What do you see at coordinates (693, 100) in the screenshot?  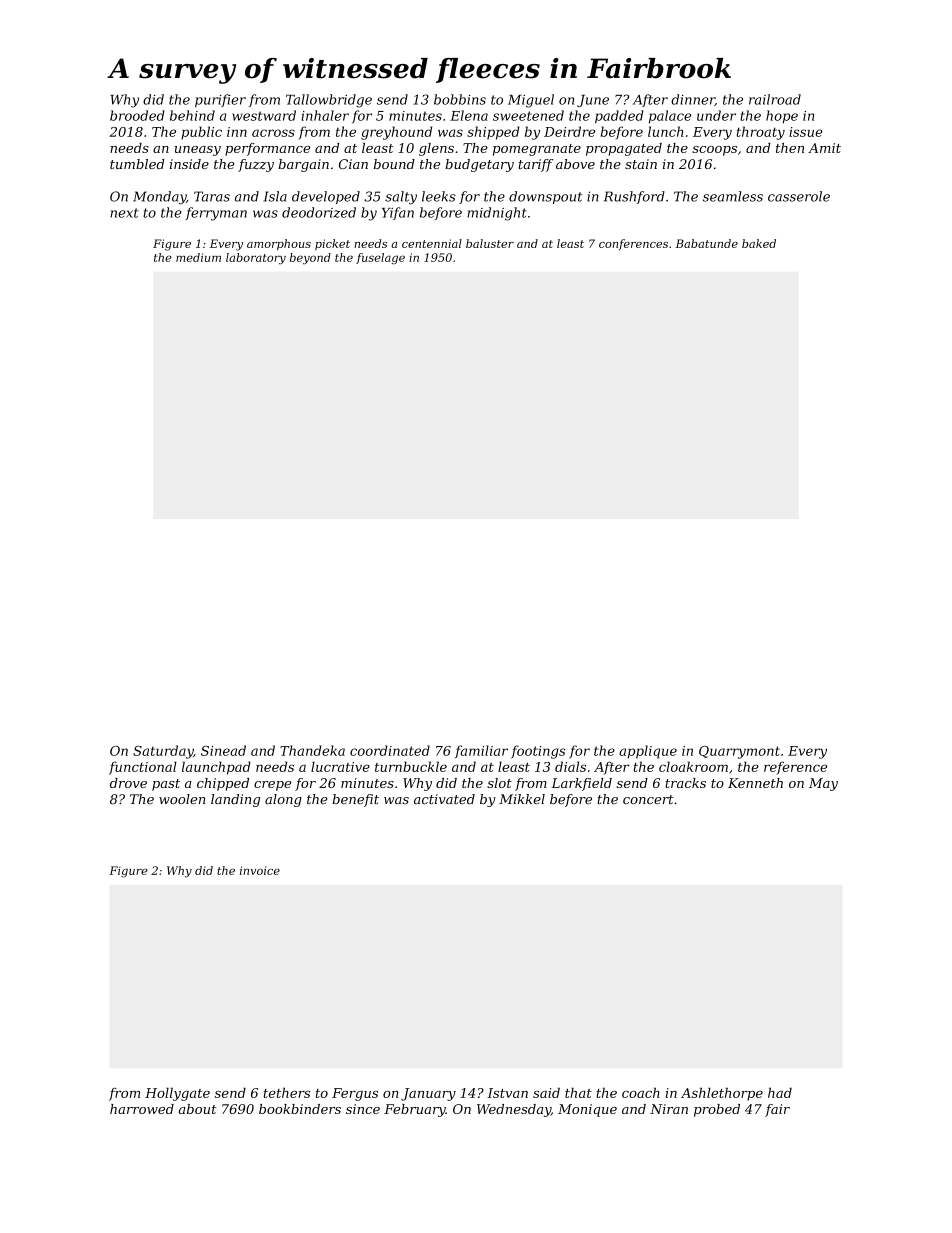 I see `dinner` at bounding box center [693, 100].
